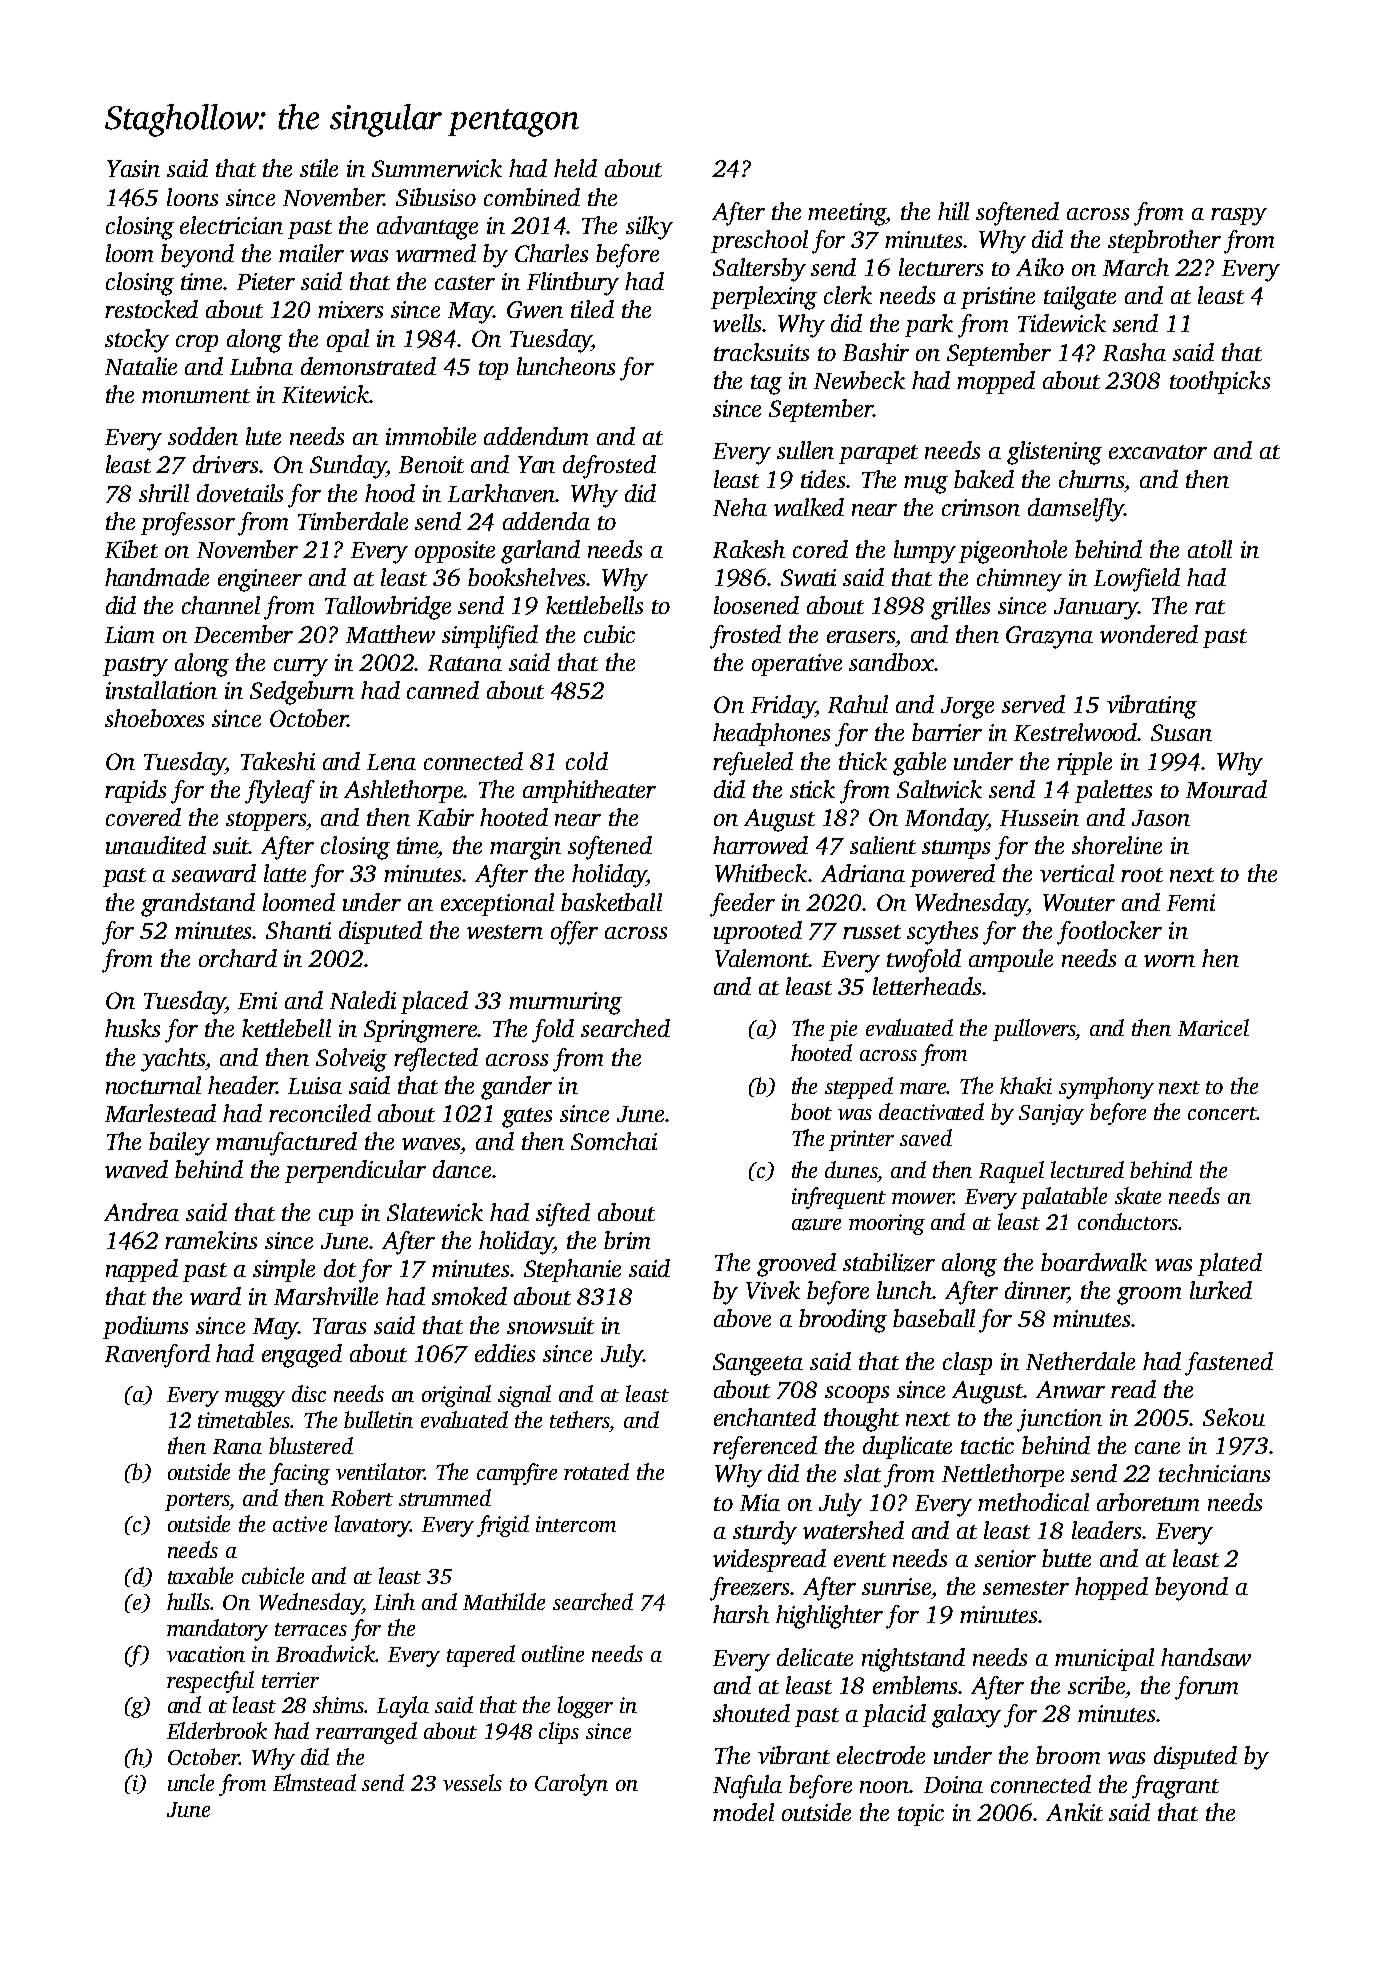  Describe the element at coordinates (589, 791) in the document. I see `amphitheater` at that location.
